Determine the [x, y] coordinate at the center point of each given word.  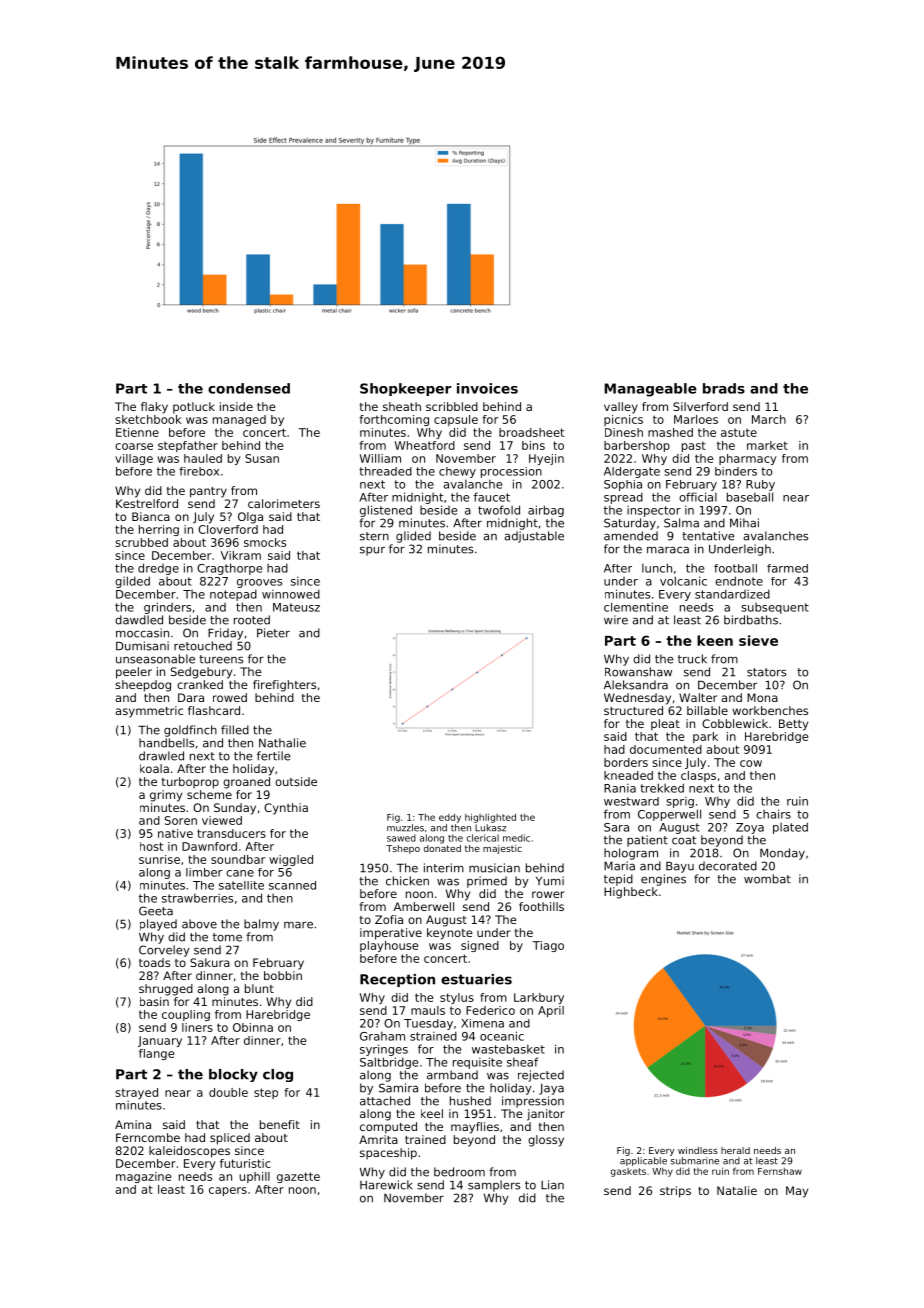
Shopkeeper [405, 389]
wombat [767, 879]
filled [235, 730]
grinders [167, 608]
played [158, 925]
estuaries [476, 979]
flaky [154, 408]
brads [724, 388]
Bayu [680, 867]
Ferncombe [148, 1137]
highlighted [490, 818]
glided [413, 537]
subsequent [775, 608]
